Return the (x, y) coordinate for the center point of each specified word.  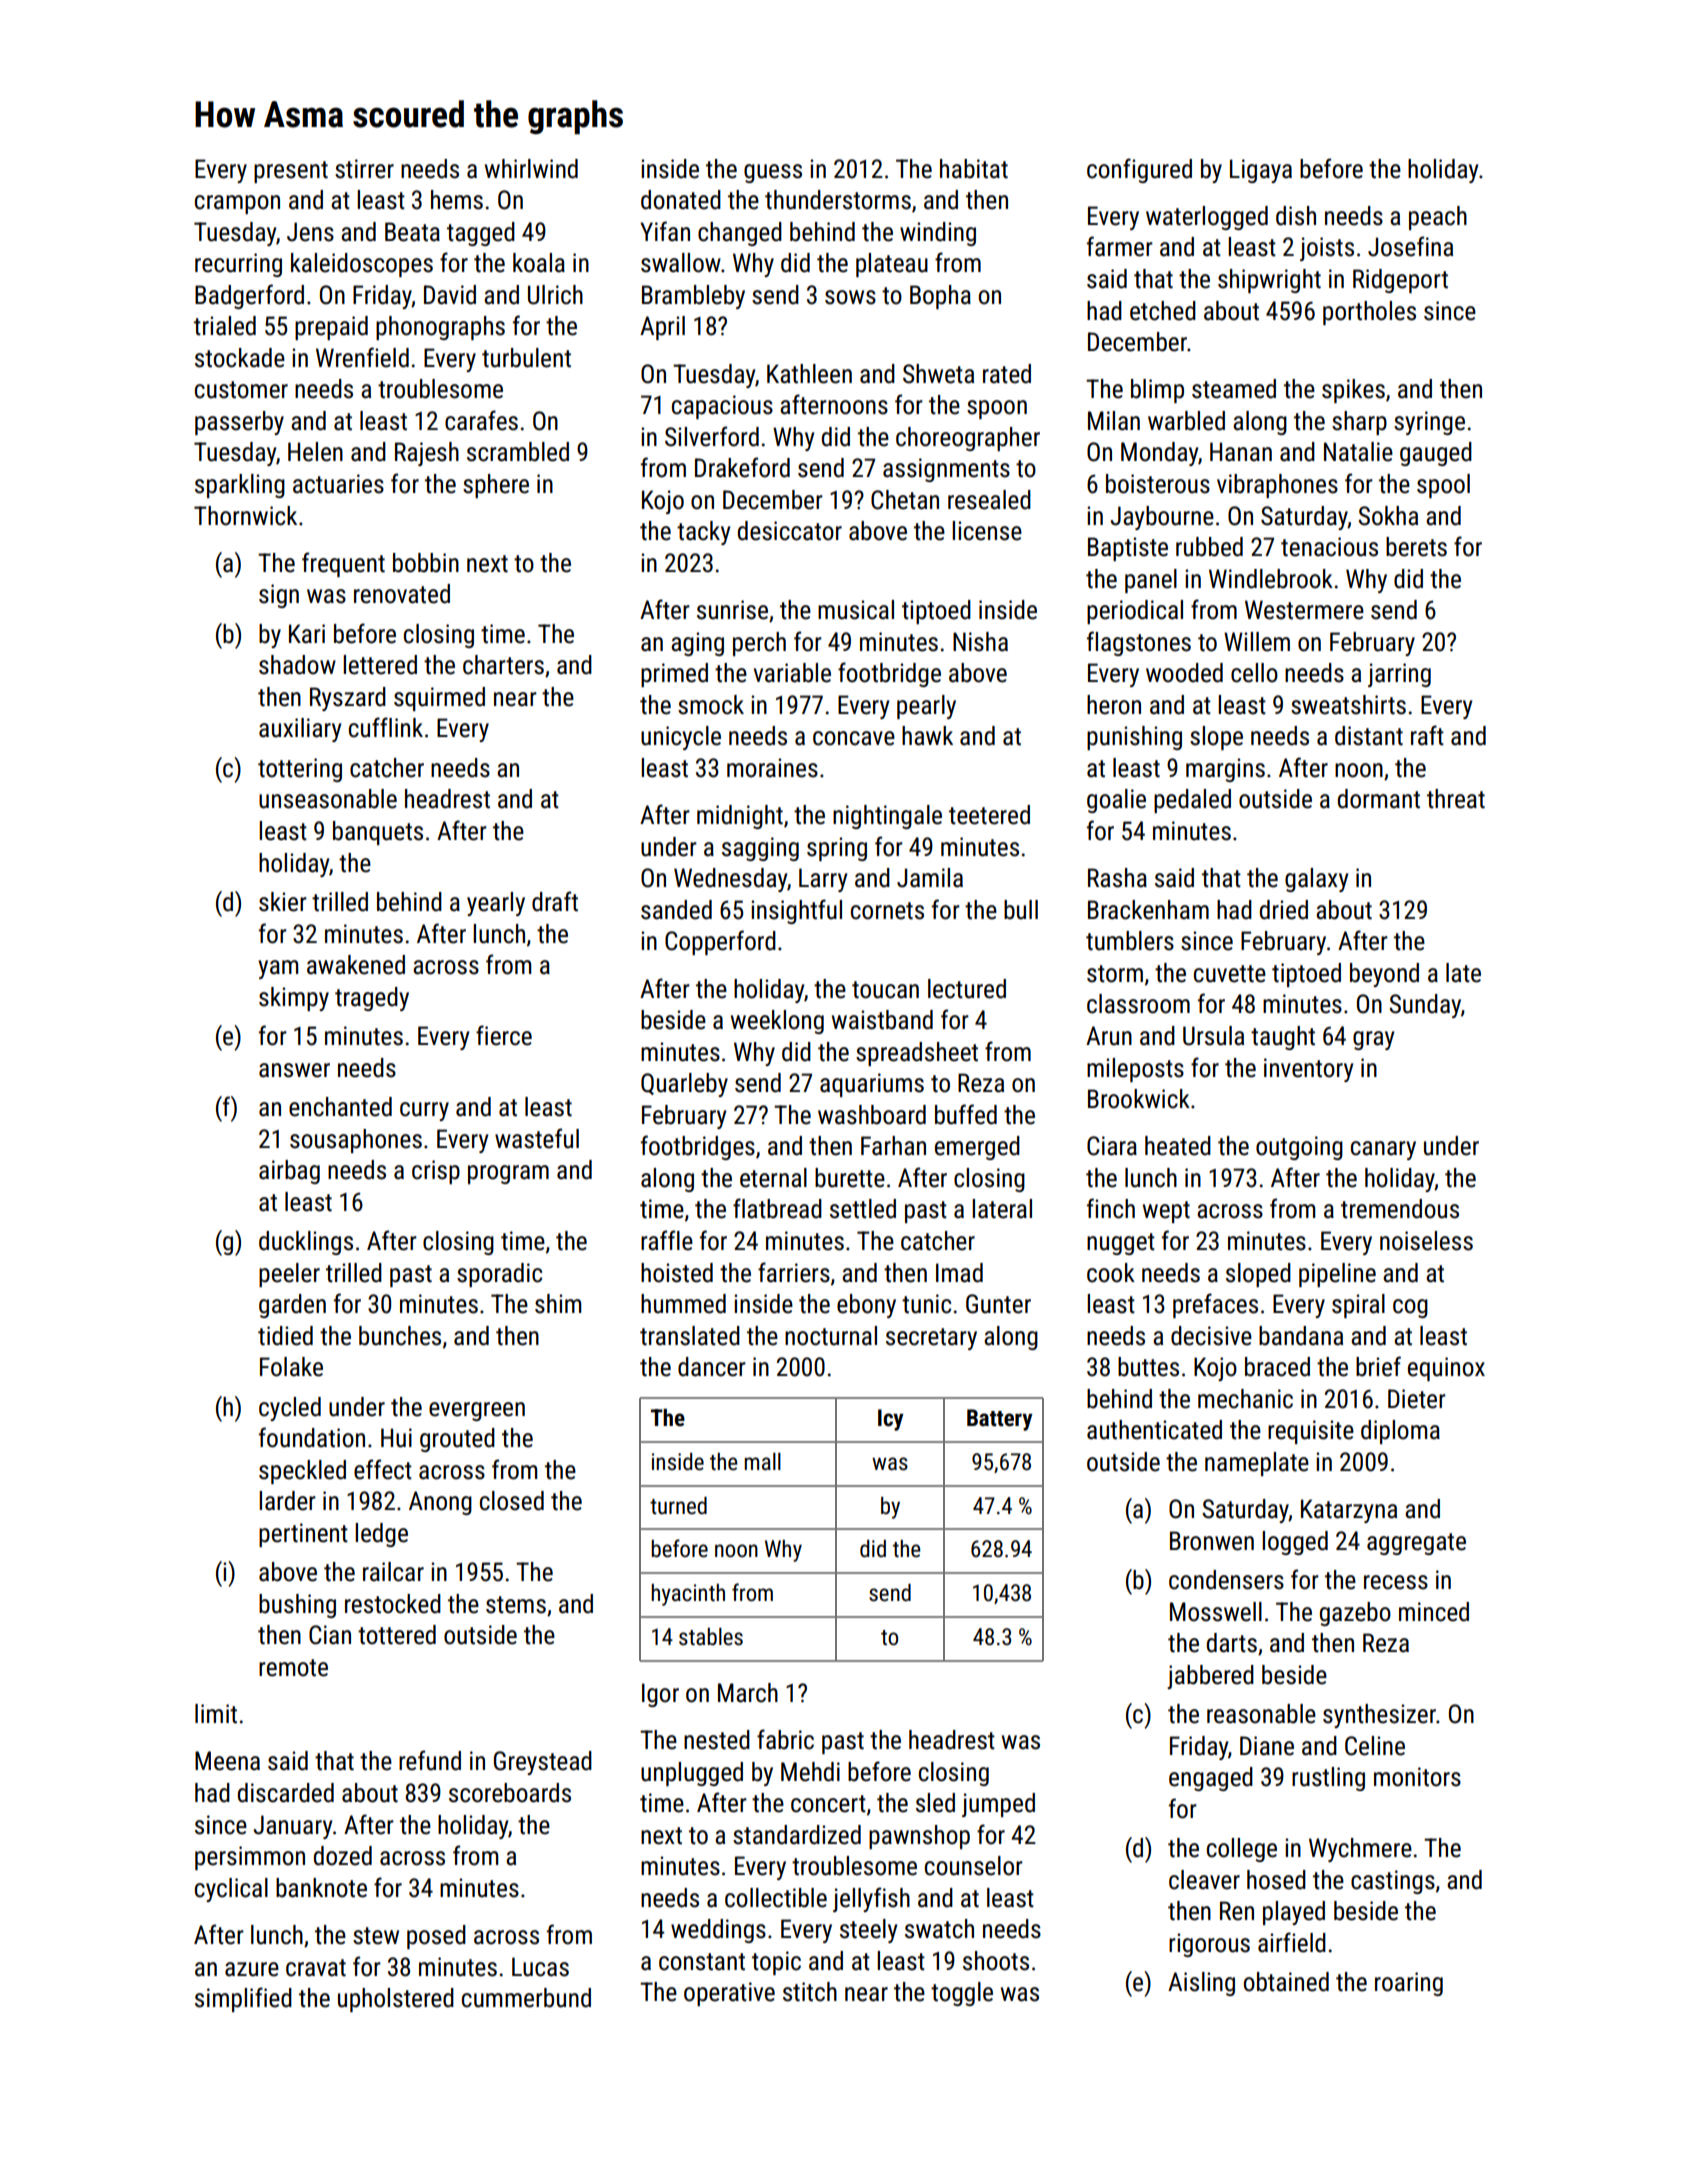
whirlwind (531, 169)
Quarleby (684, 1085)
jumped (998, 1805)
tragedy (372, 999)
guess (773, 173)
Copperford (720, 942)
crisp (436, 1172)
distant (1369, 736)
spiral (1358, 1306)
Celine (1375, 1746)
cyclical (231, 1890)
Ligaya (1261, 171)
